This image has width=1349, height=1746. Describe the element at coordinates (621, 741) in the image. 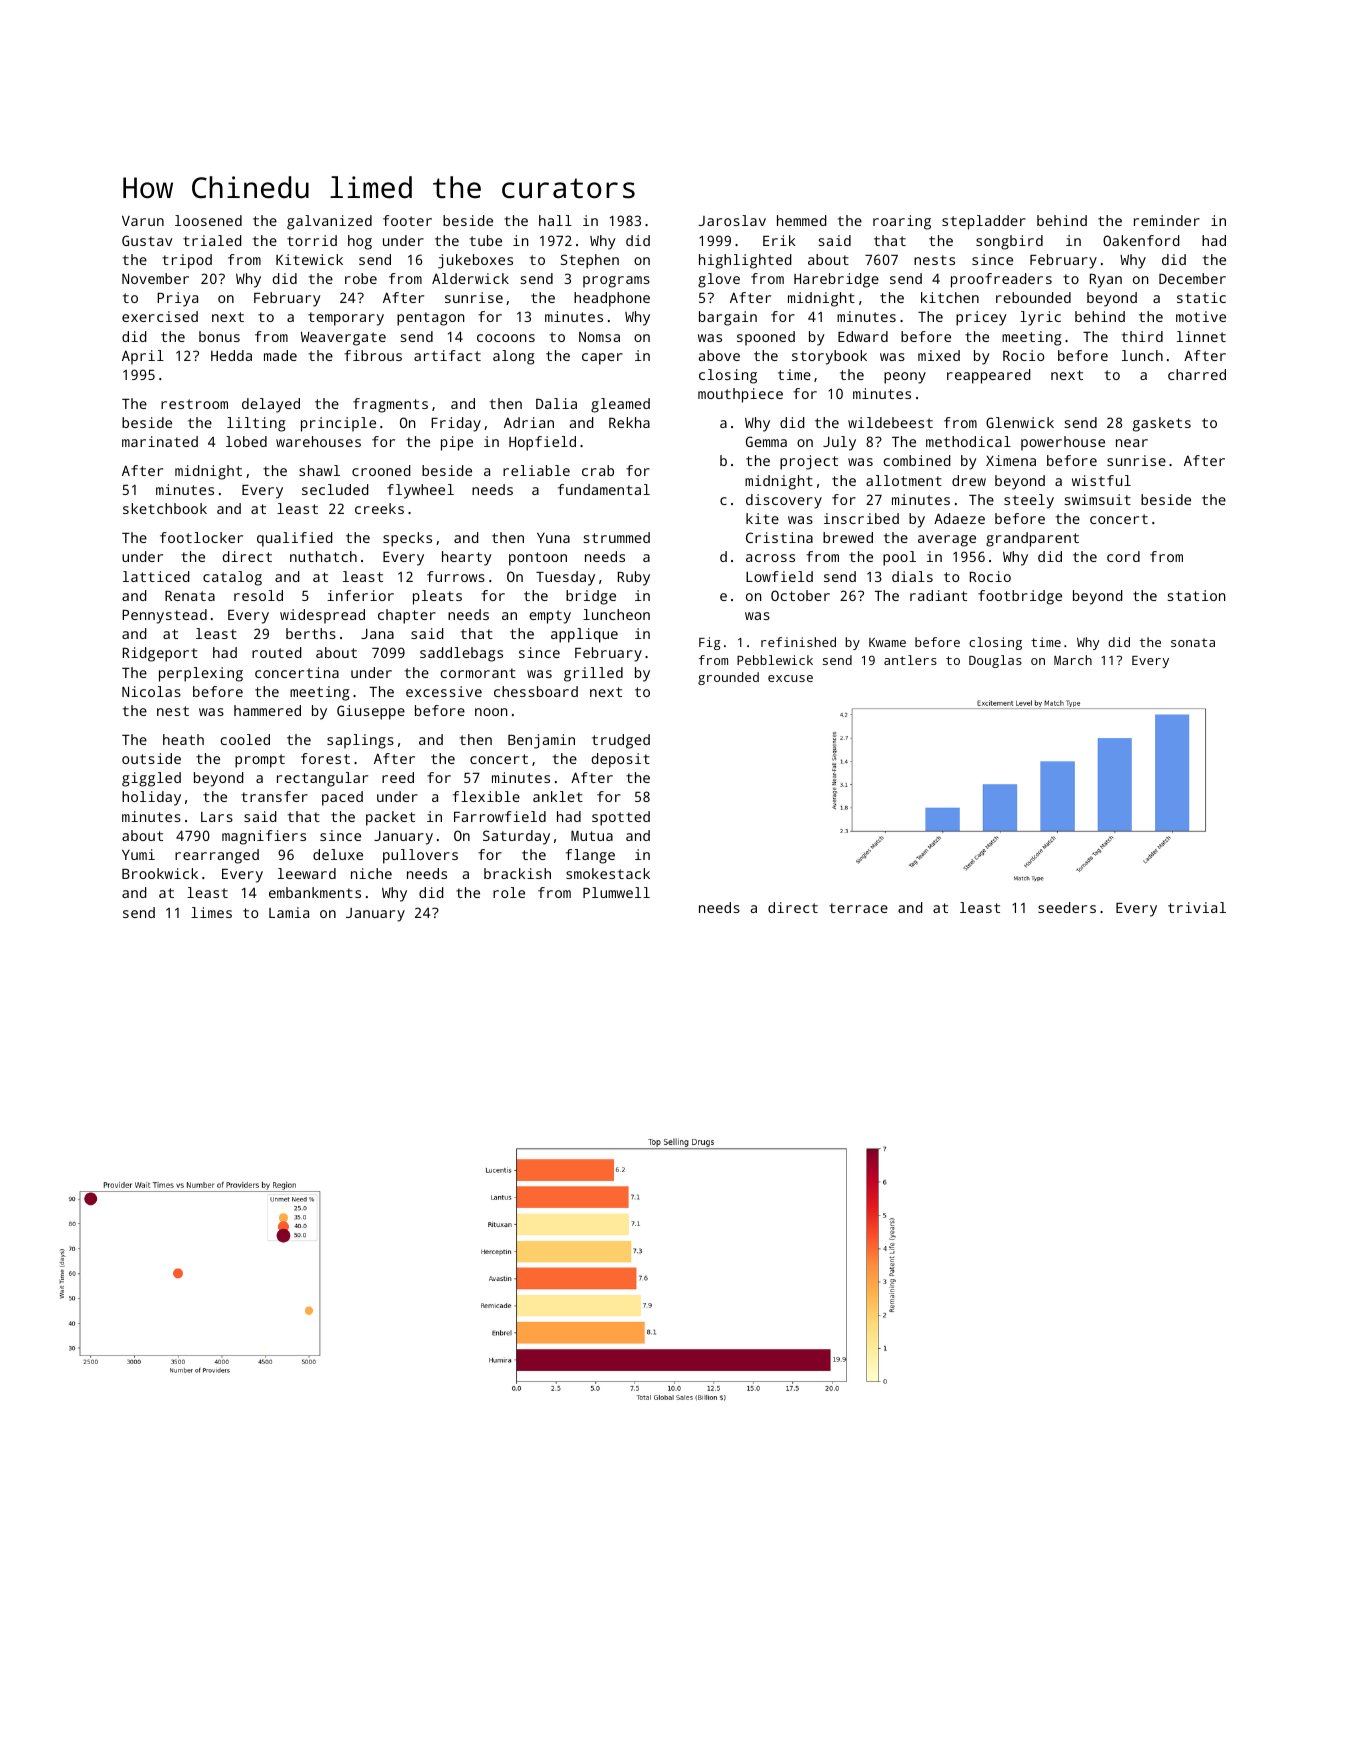

I see `trudged` at that location.
